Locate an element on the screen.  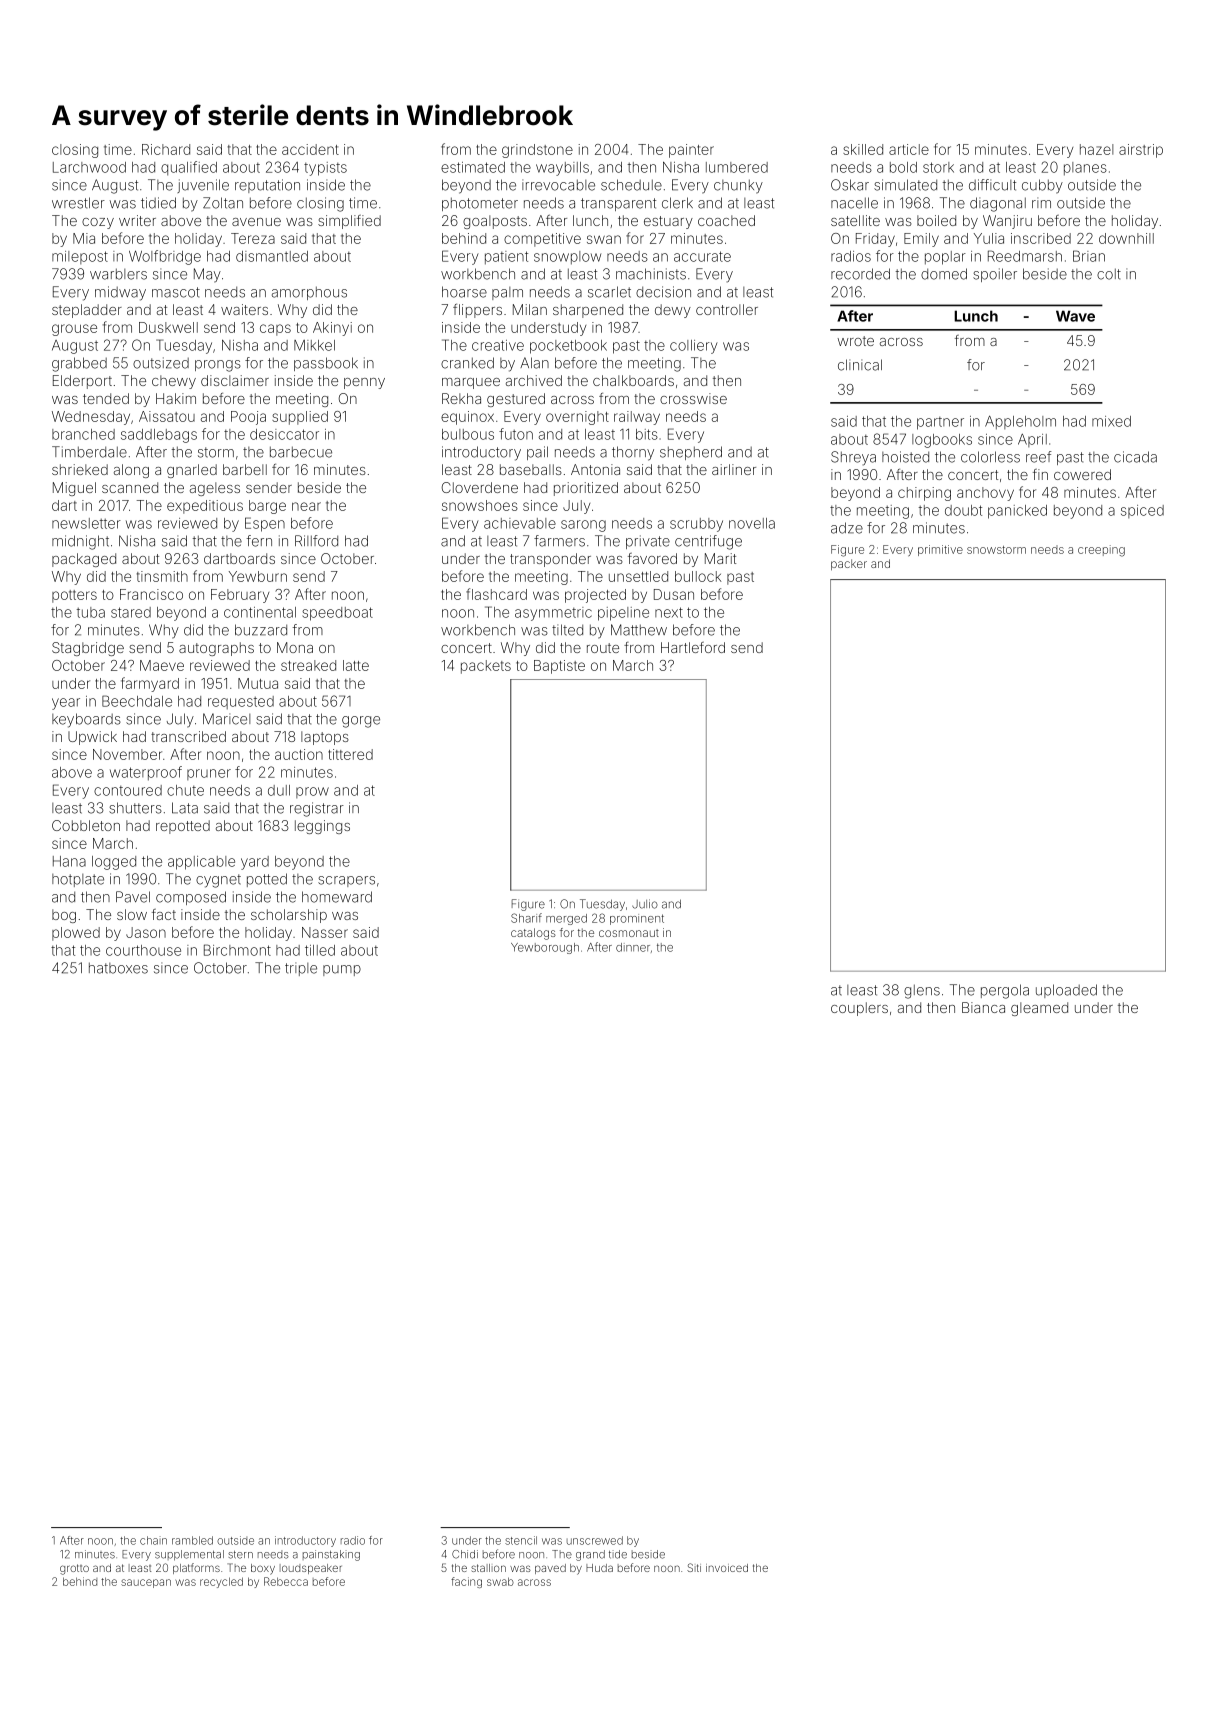
Julio is located at coordinates (645, 904).
